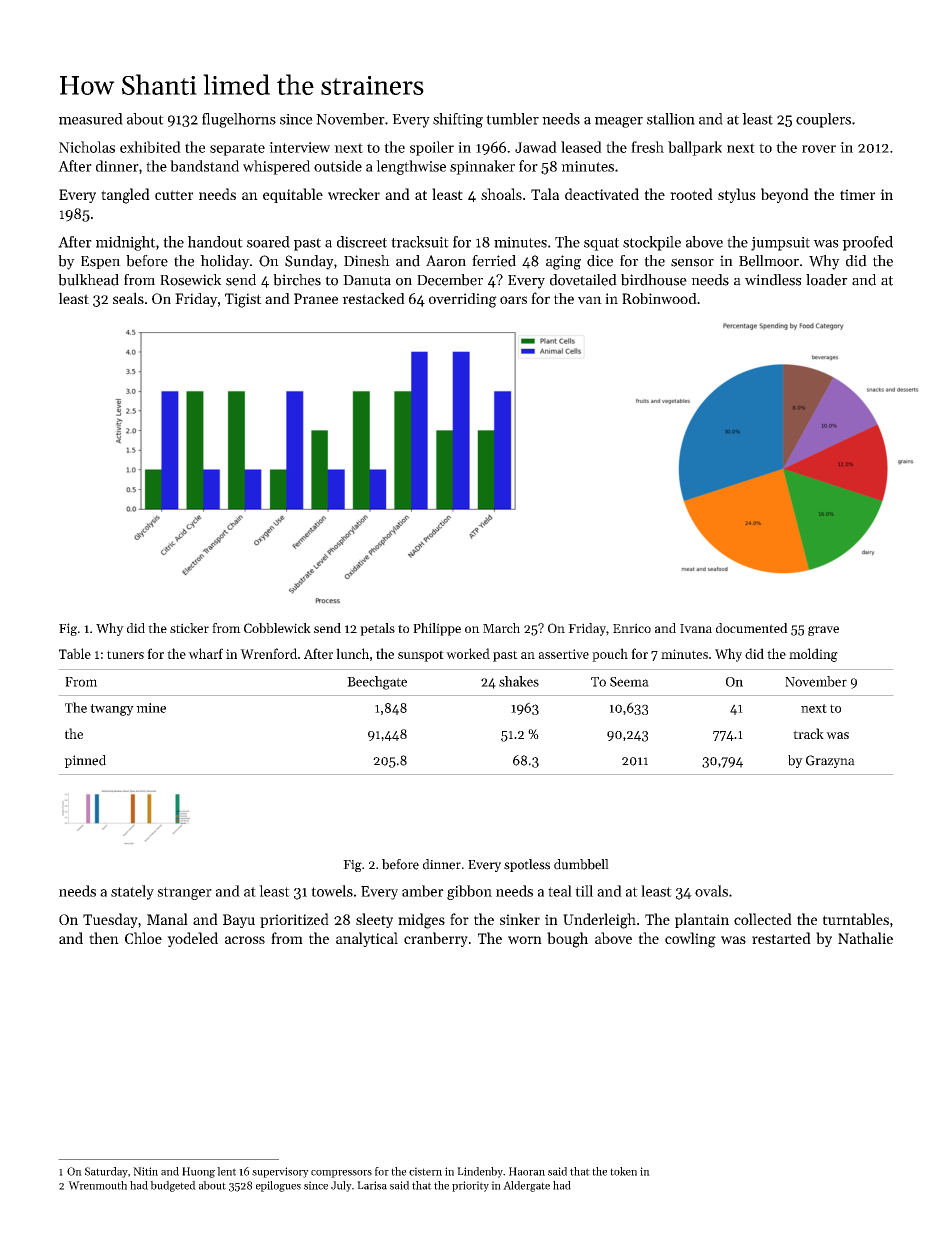 The height and width of the screenshot is (1233, 952). What do you see at coordinates (830, 761) in the screenshot?
I see `Grazyna` at bounding box center [830, 761].
